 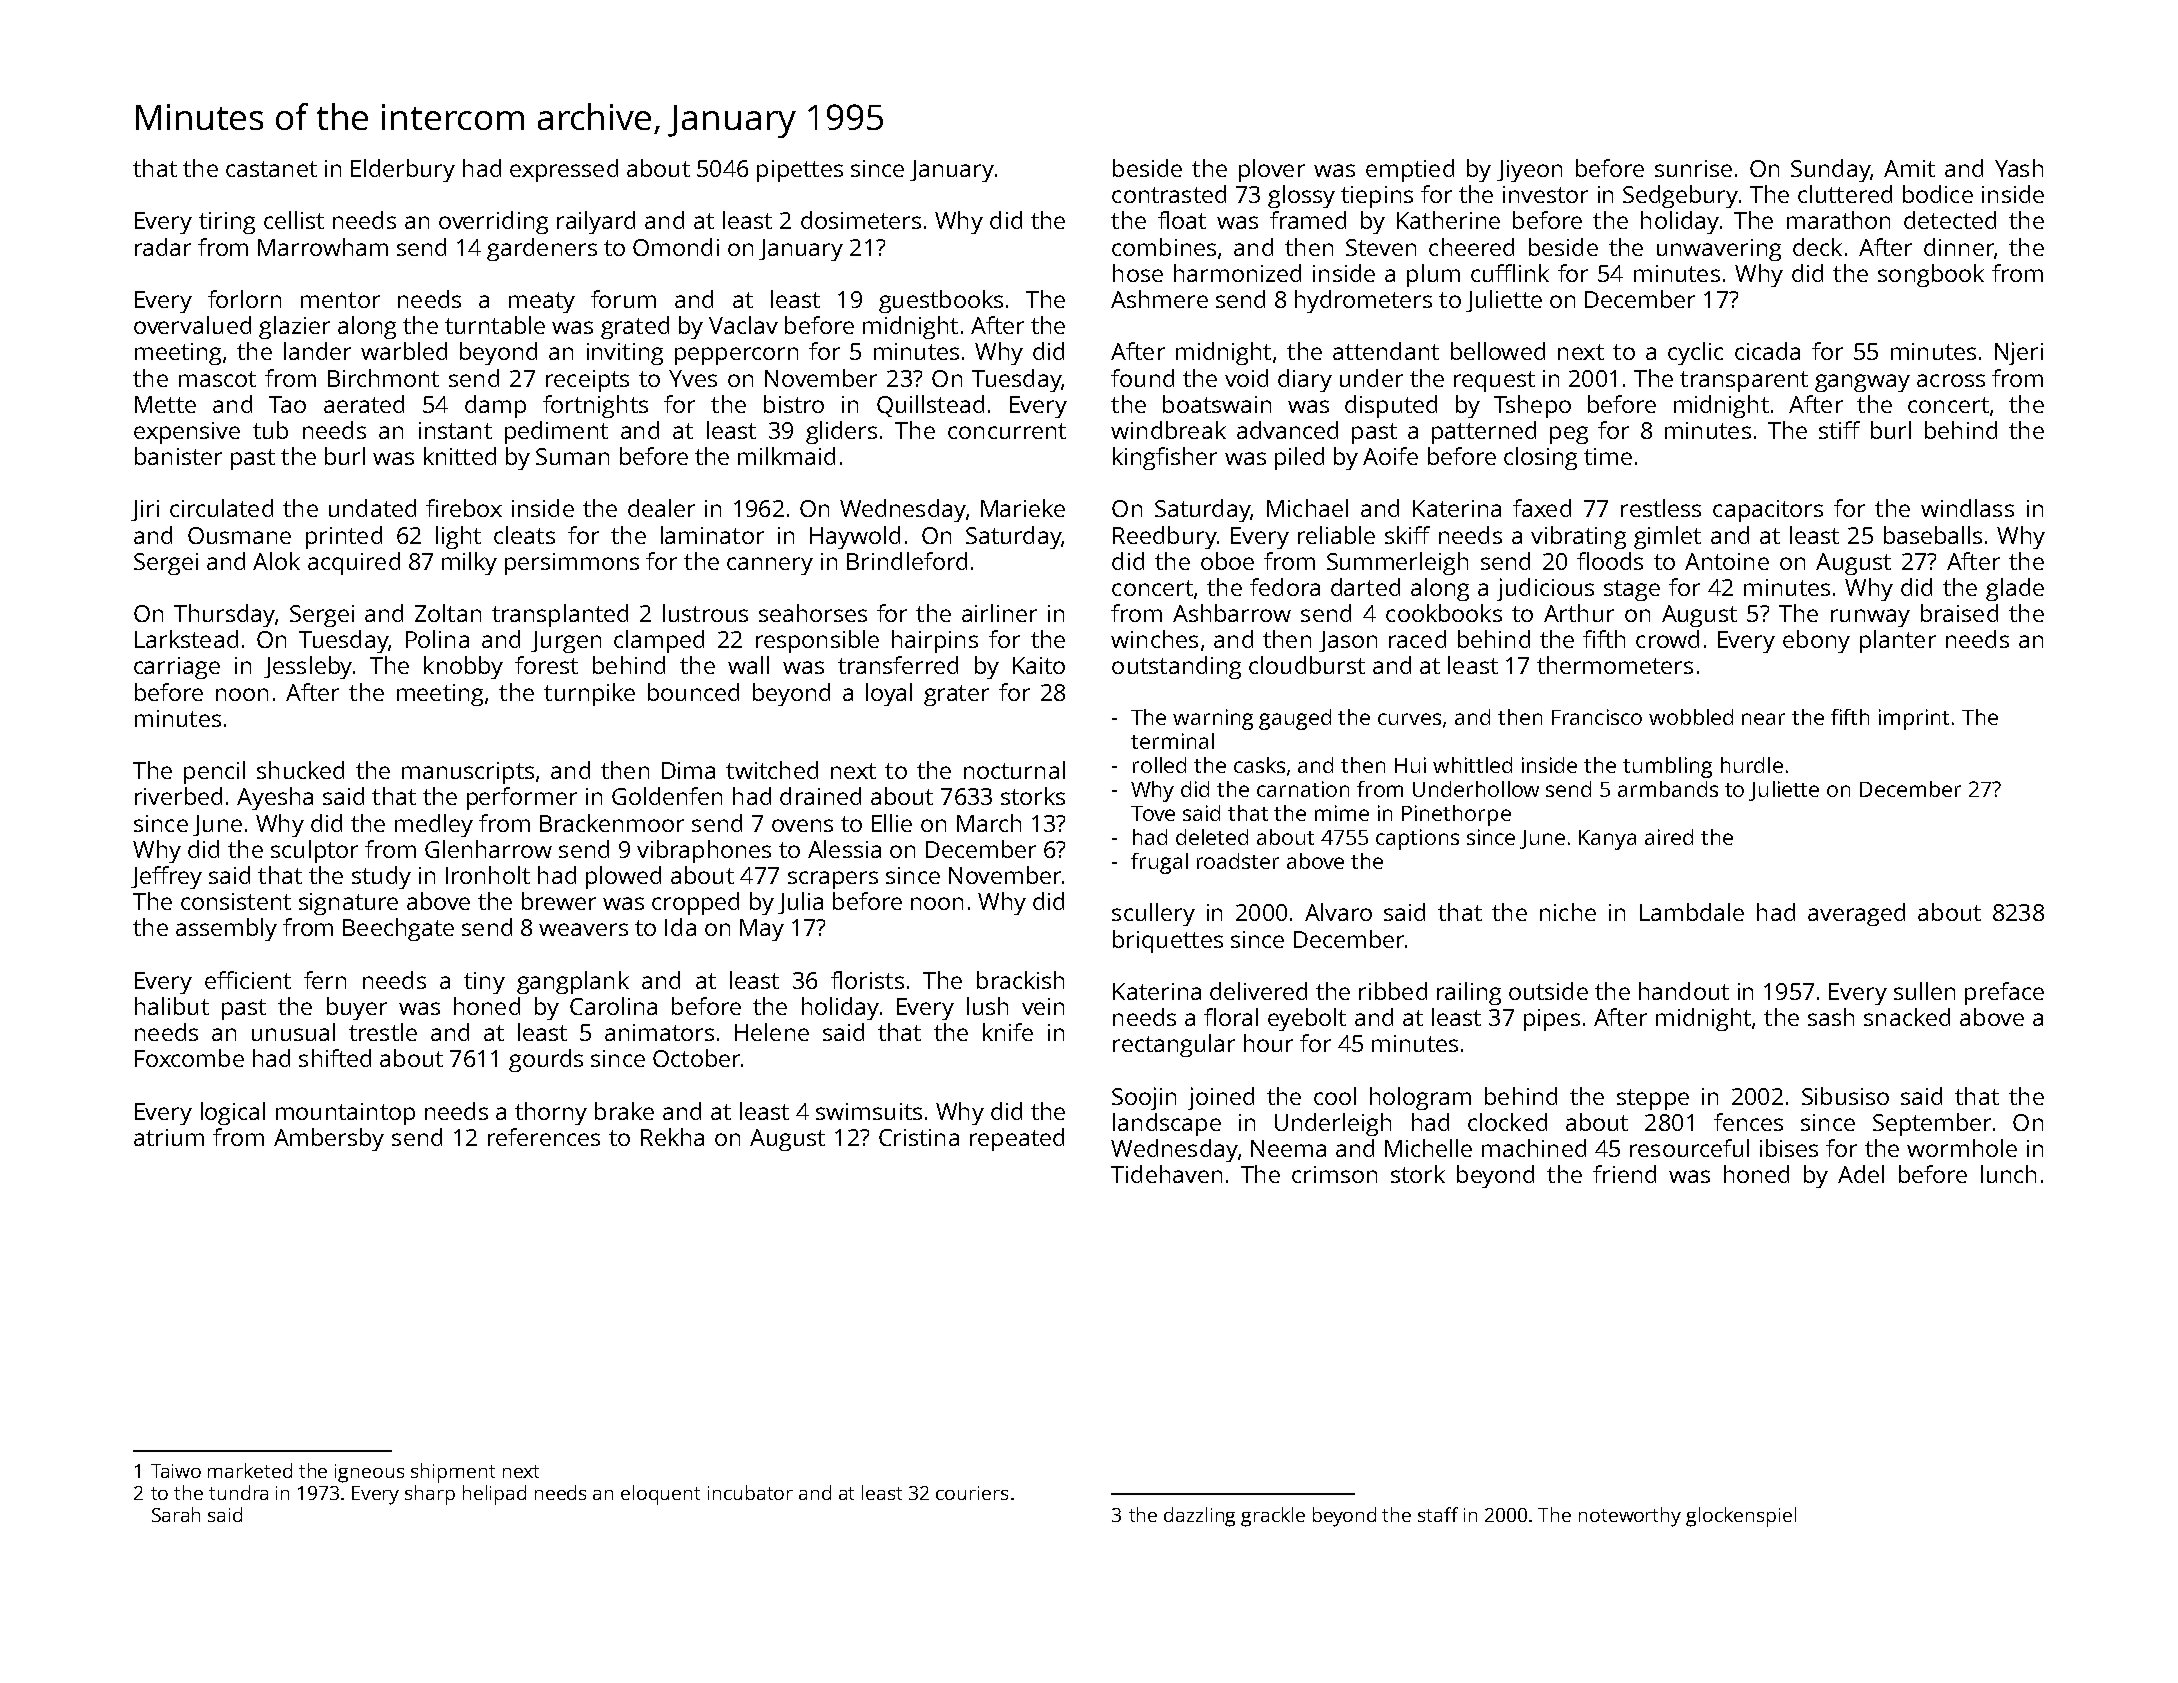 I want to click on Amit, so click(x=1909, y=168).
